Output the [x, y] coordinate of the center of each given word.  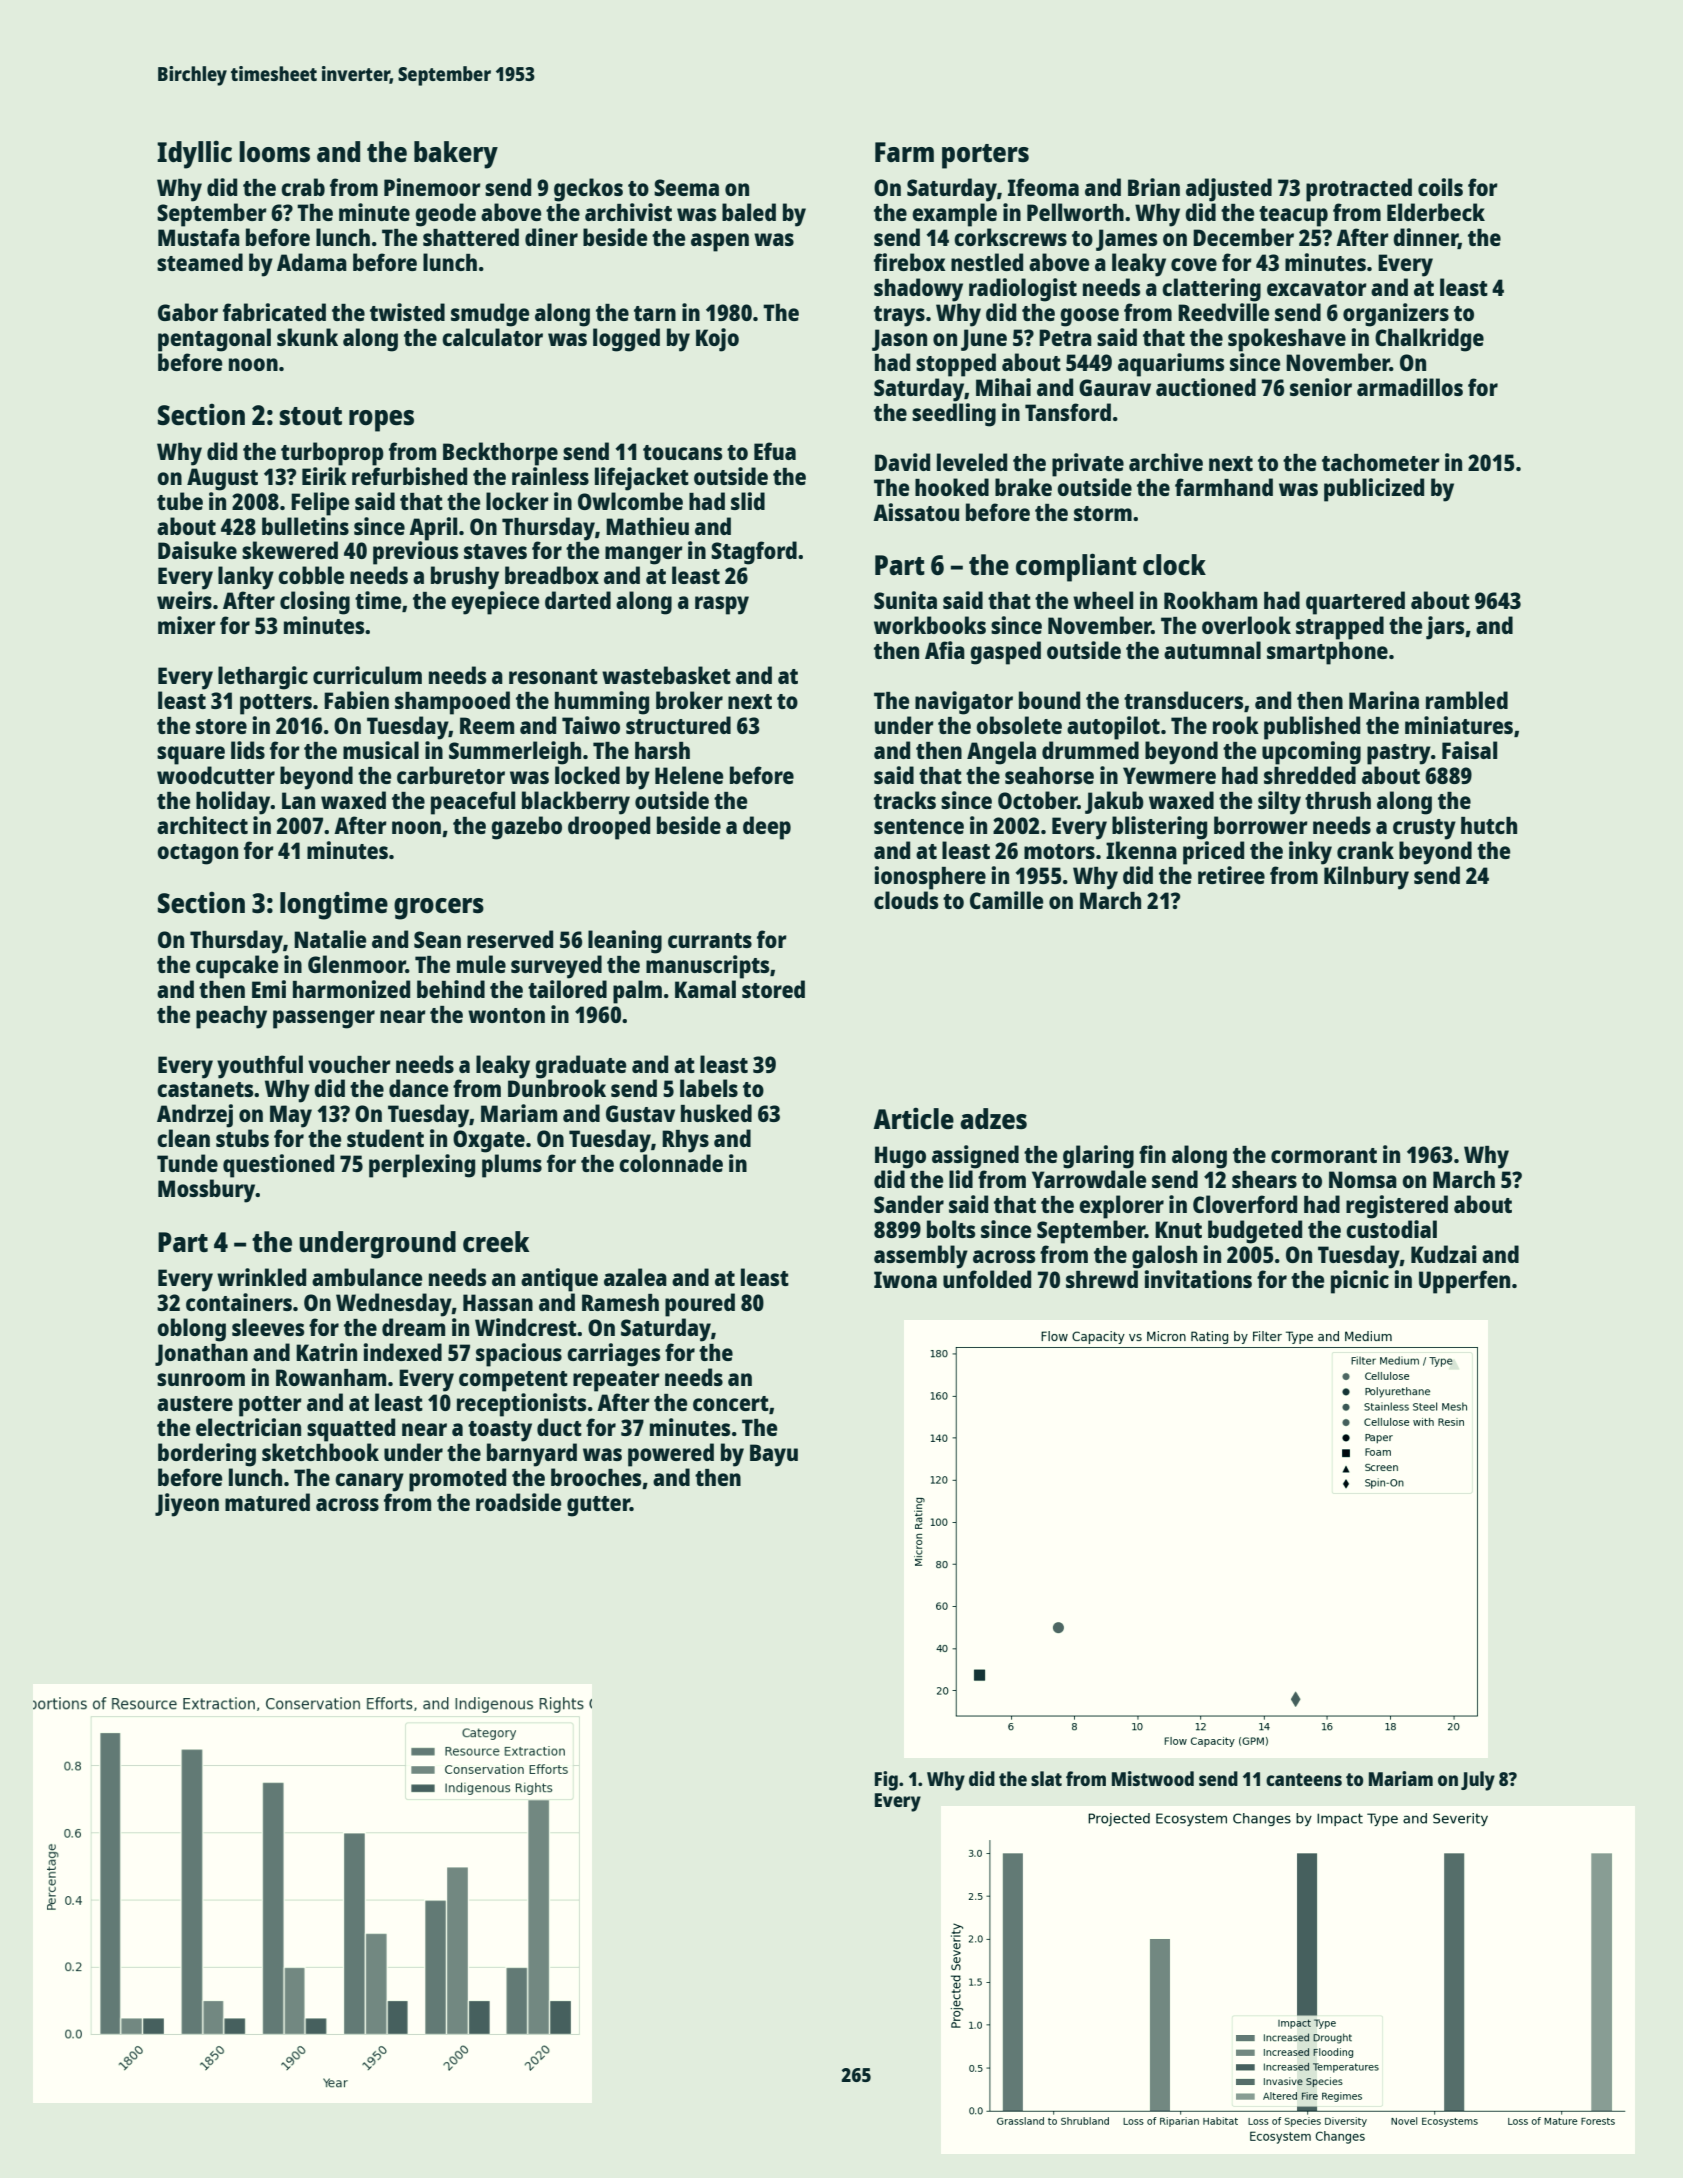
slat [1046, 1778]
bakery [456, 155]
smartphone [1327, 653]
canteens [1304, 1779]
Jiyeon [187, 1505]
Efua [775, 451]
